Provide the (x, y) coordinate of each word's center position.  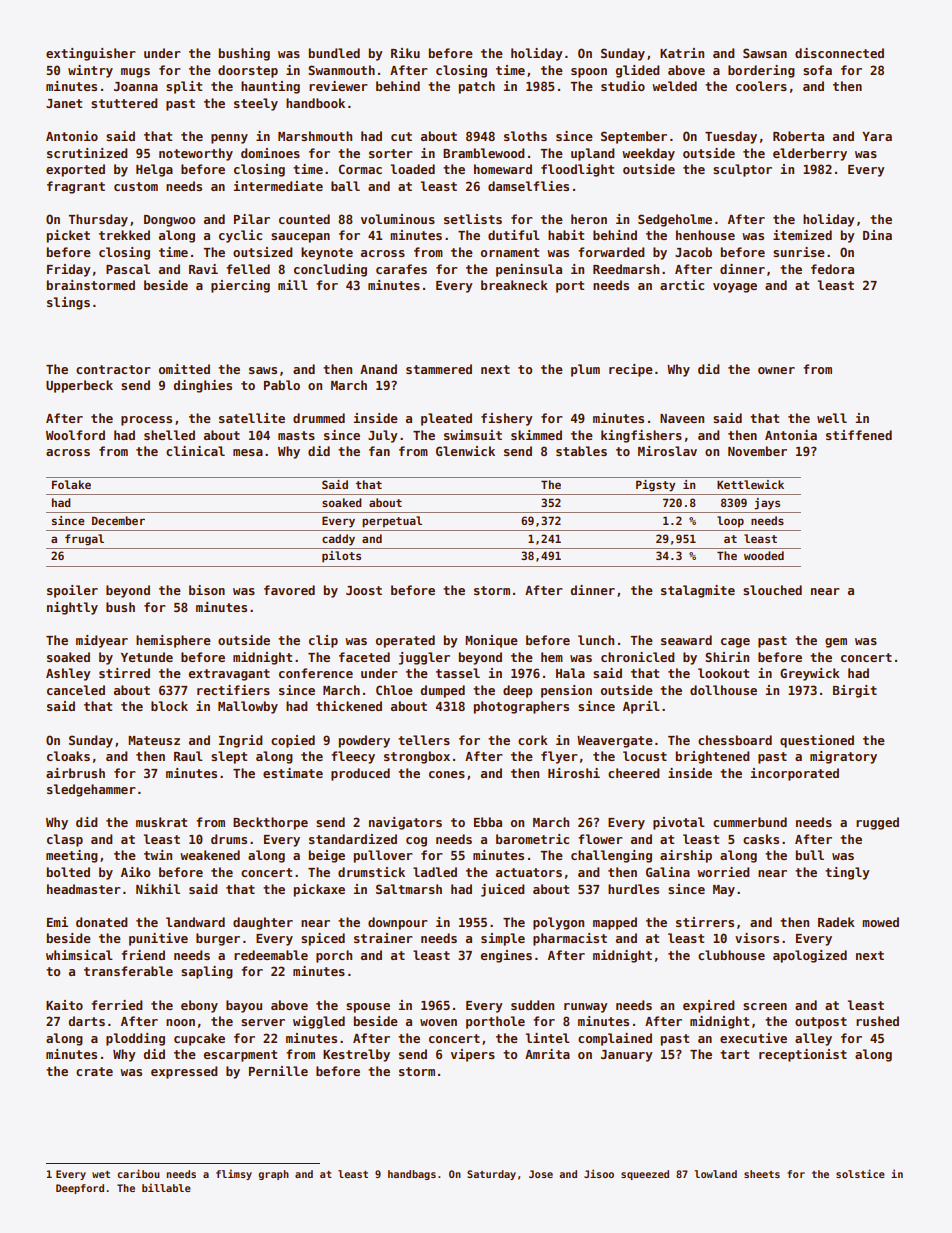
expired (709, 1006)
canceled (76, 690)
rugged (877, 823)
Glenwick (465, 451)
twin (158, 855)
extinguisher (91, 54)
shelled (169, 435)
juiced (503, 890)
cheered (634, 773)
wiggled (319, 1022)
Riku (405, 53)
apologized (810, 956)
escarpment (240, 1056)
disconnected (839, 53)
